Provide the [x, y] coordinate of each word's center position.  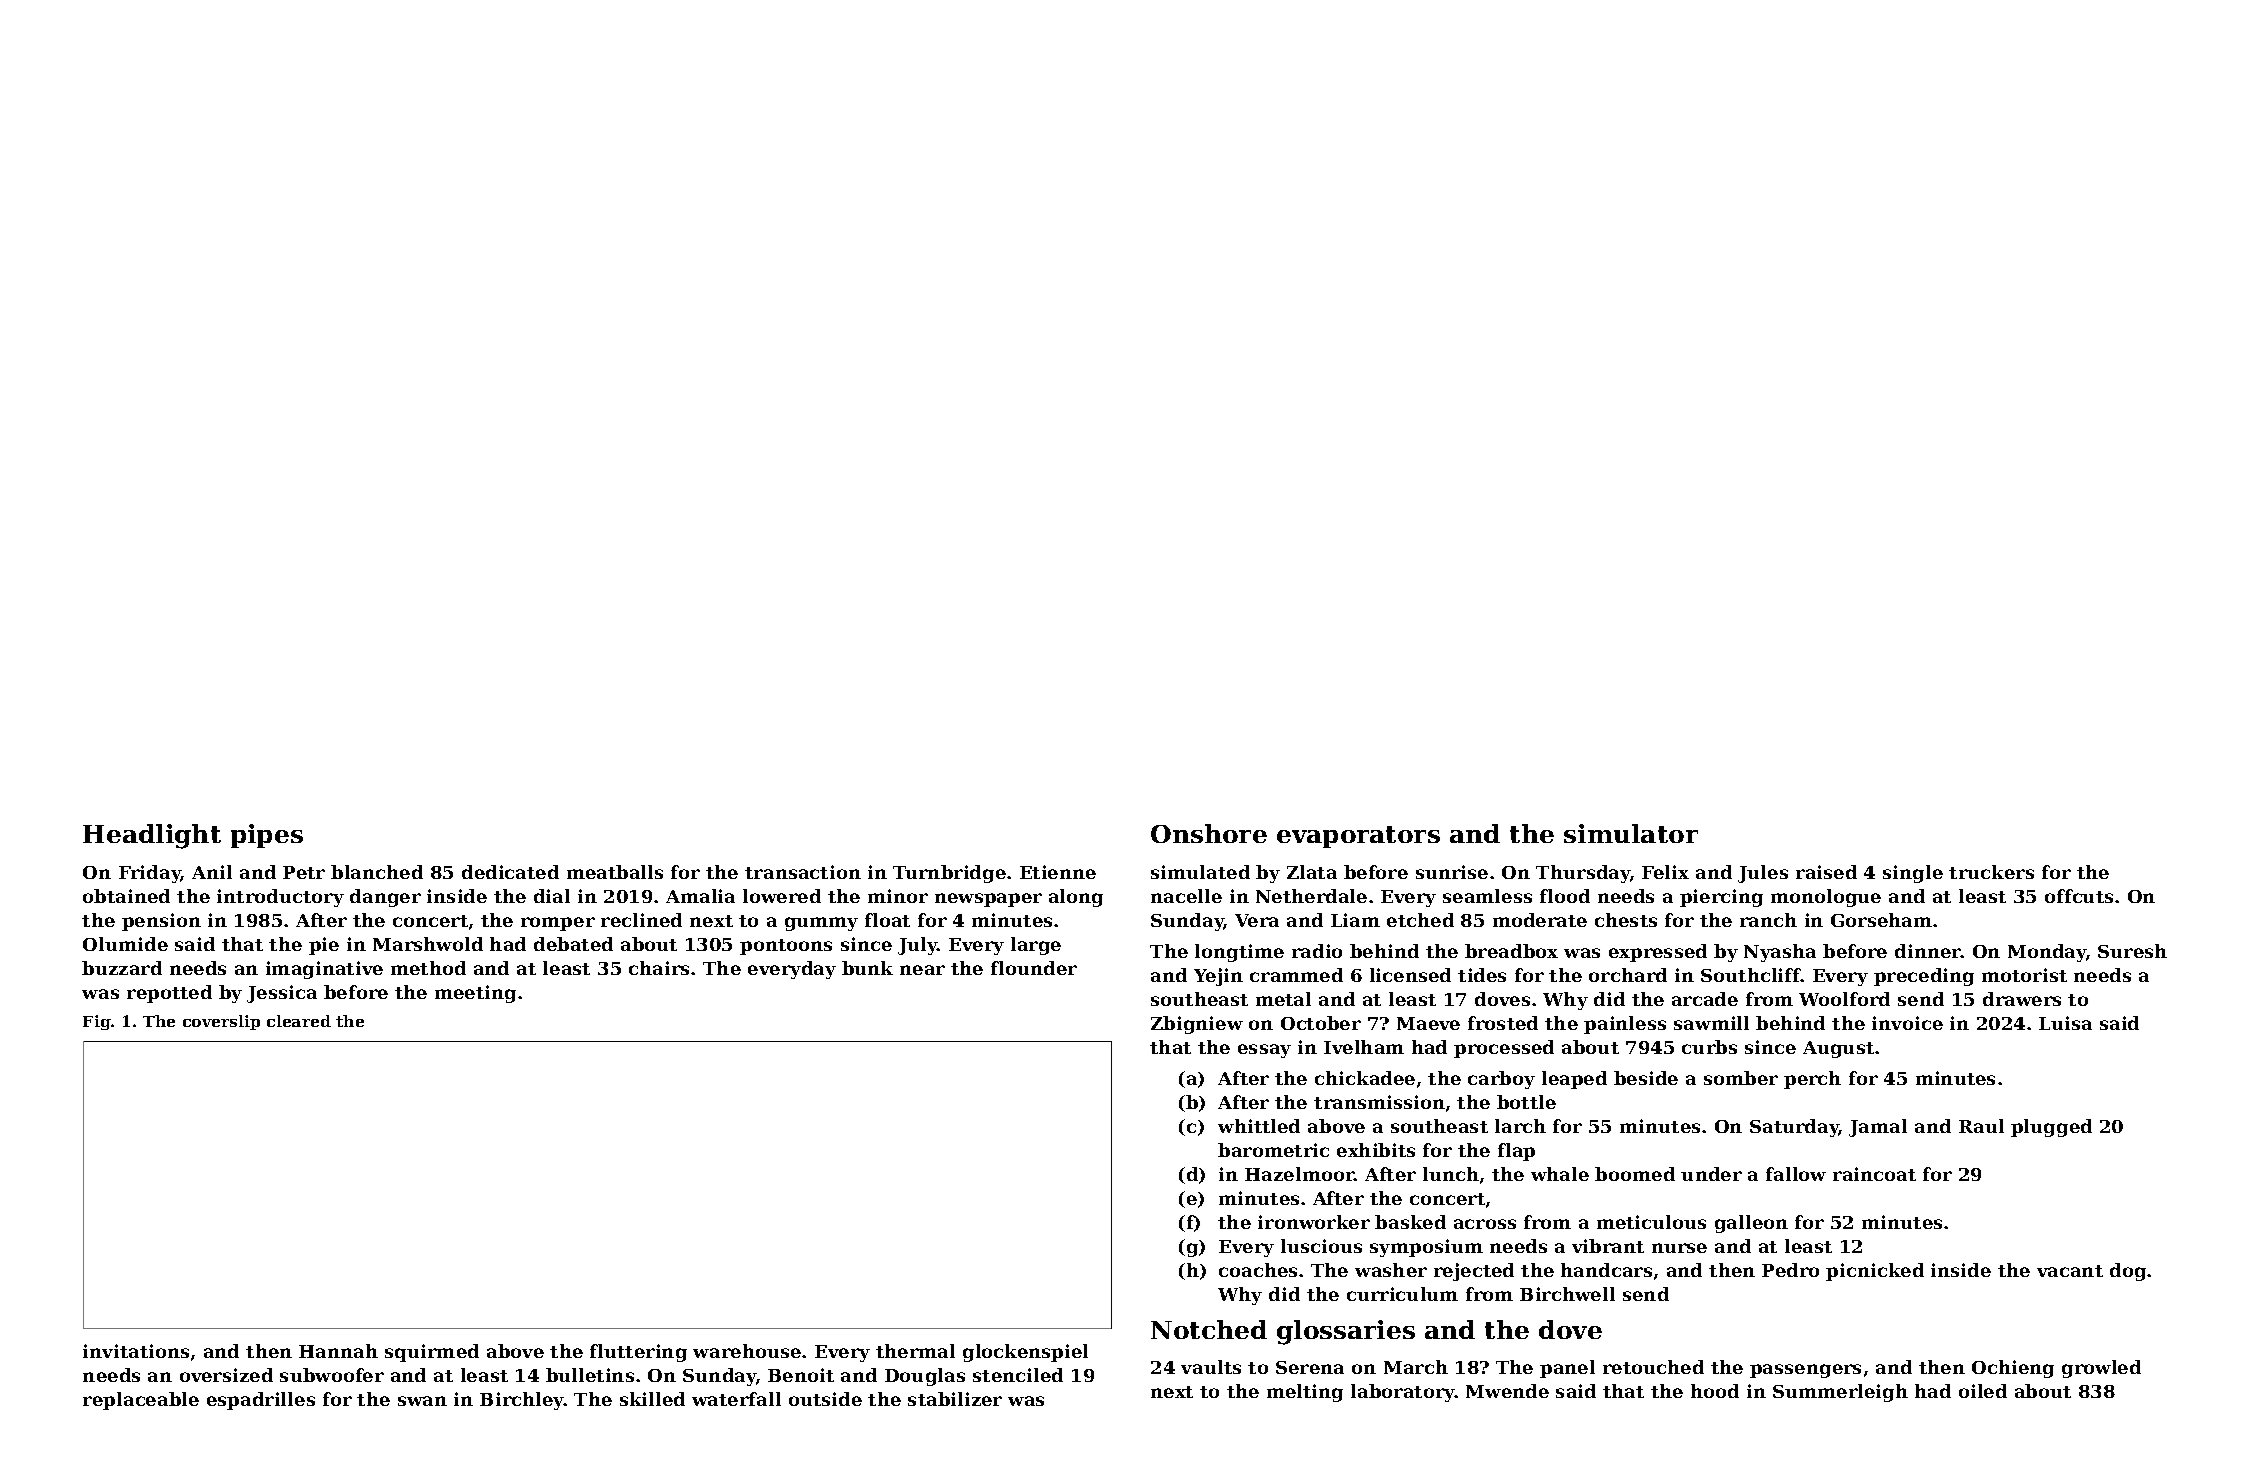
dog [2128, 1272]
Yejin [1218, 977]
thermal [915, 1351]
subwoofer [332, 1375]
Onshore [1209, 833]
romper [558, 924]
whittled [1259, 1126]
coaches [1258, 1270]
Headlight [152, 836]
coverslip [221, 1022]
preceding [1924, 977]
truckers [1991, 872]
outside [825, 1399]
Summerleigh [1840, 1393]
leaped [1574, 1080]
